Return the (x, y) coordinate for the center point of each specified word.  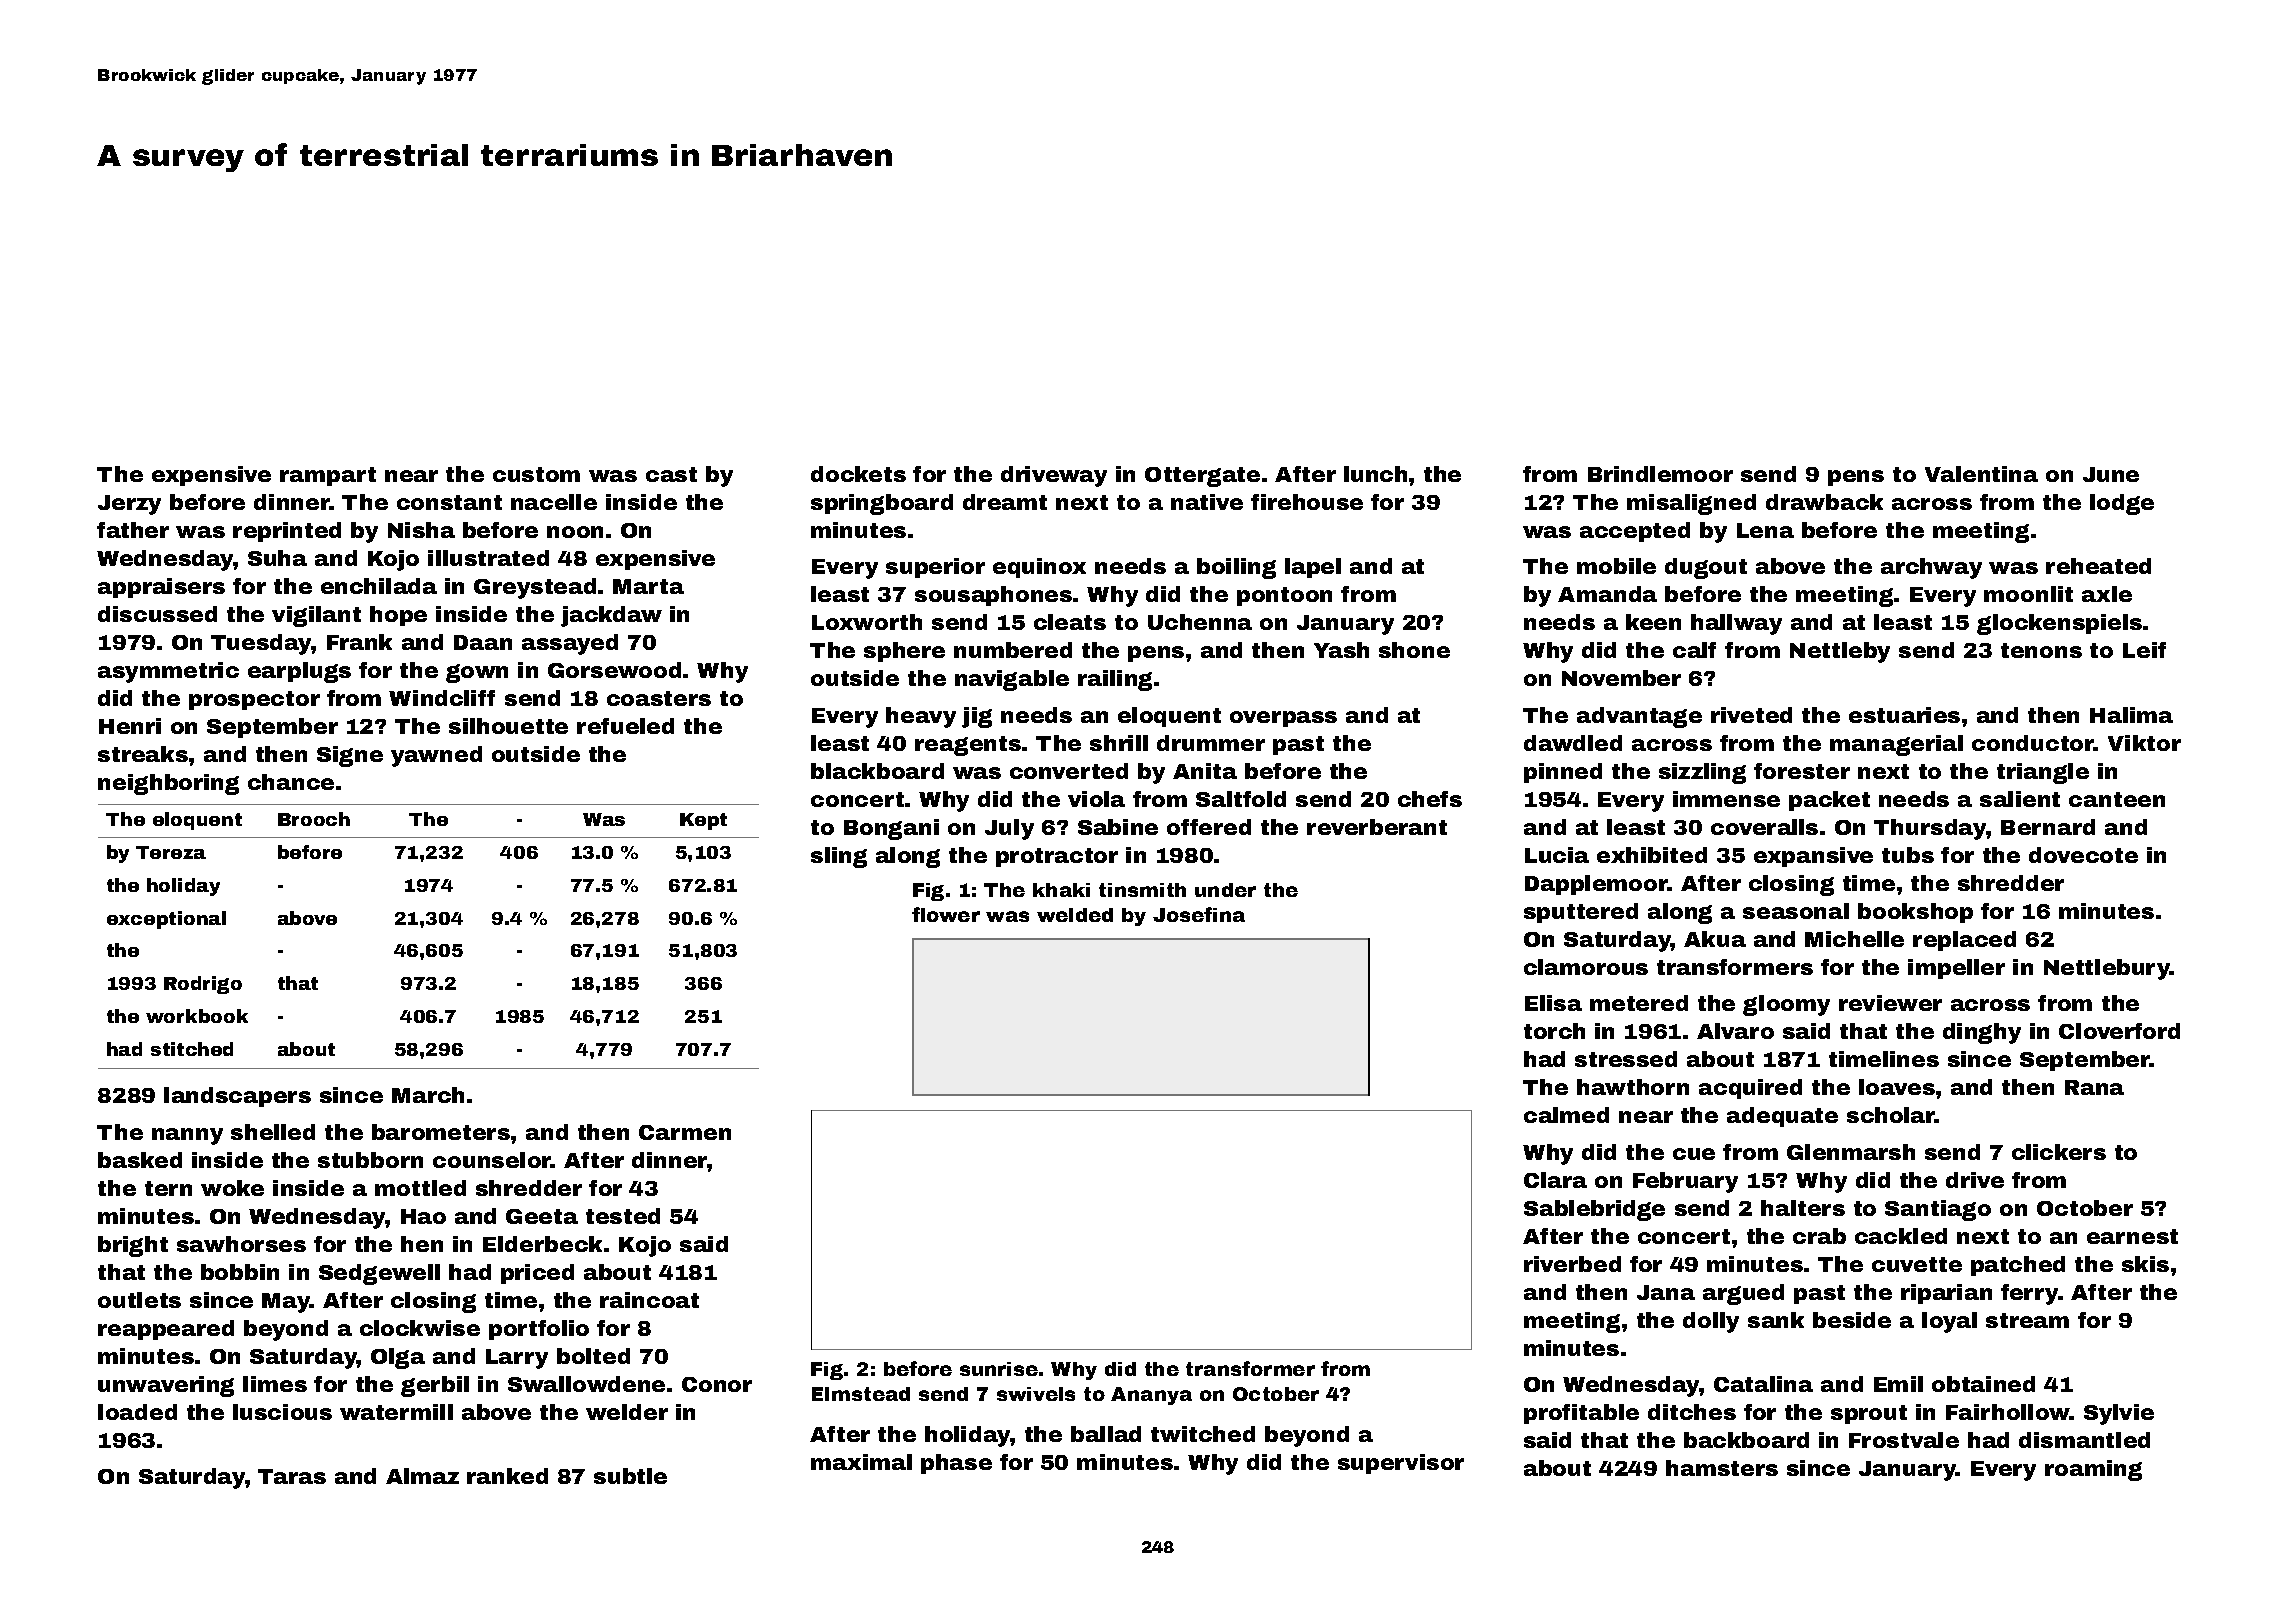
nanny (187, 1136)
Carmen (685, 1132)
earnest (2132, 1236)
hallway (1736, 624)
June (2111, 474)
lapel (1313, 568)
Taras (292, 1476)
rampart (328, 476)
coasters (659, 698)
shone (1414, 650)
